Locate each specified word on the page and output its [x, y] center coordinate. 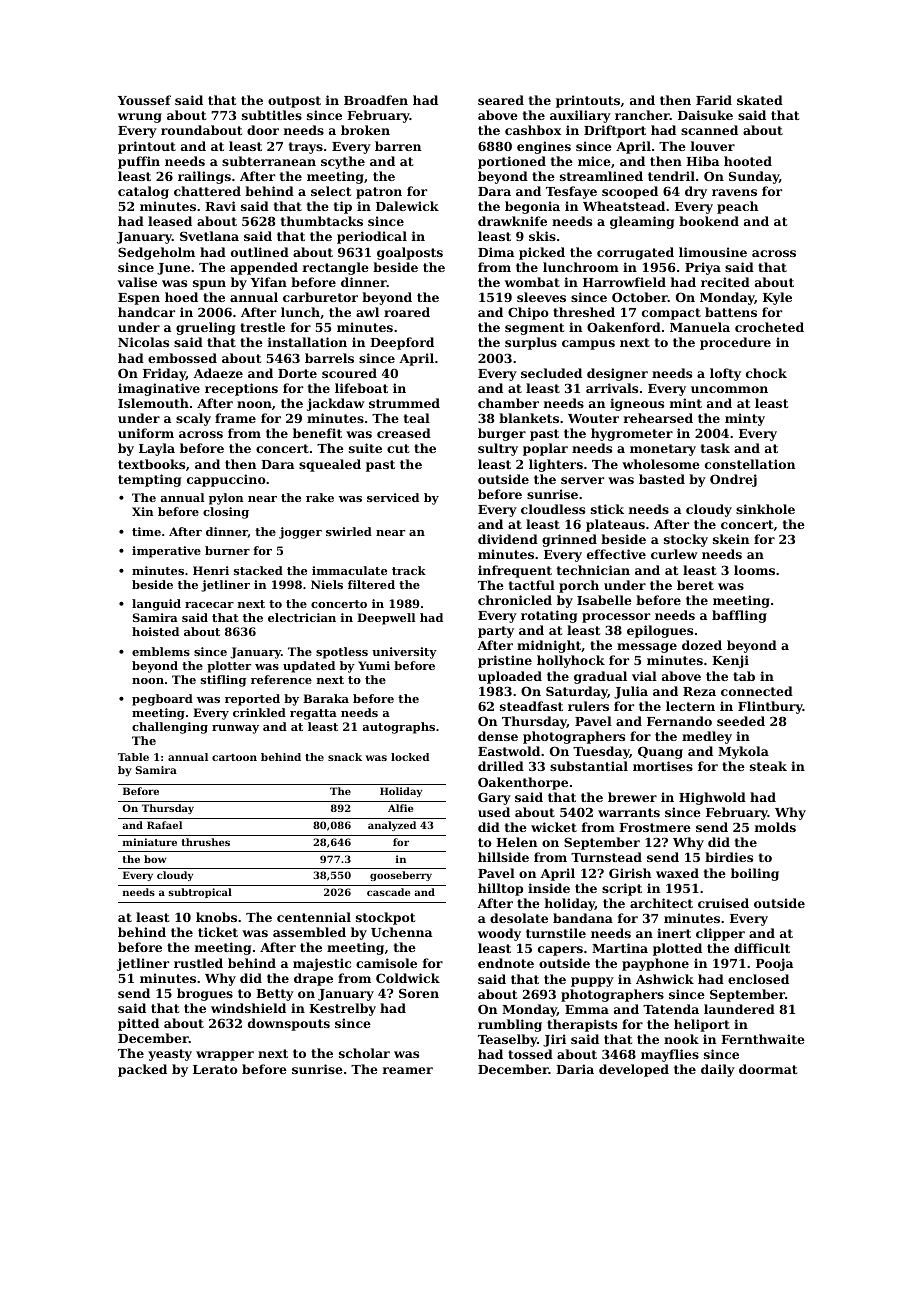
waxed [677, 873]
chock [766, 373]
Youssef [144, 100]
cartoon [234, 757]
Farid [714, 100]
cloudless [553, 509]
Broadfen [376, 100]
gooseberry [401, 876]
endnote [506, 963]
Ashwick [665, 979]
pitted [138, 1024]
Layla [157, 449]
